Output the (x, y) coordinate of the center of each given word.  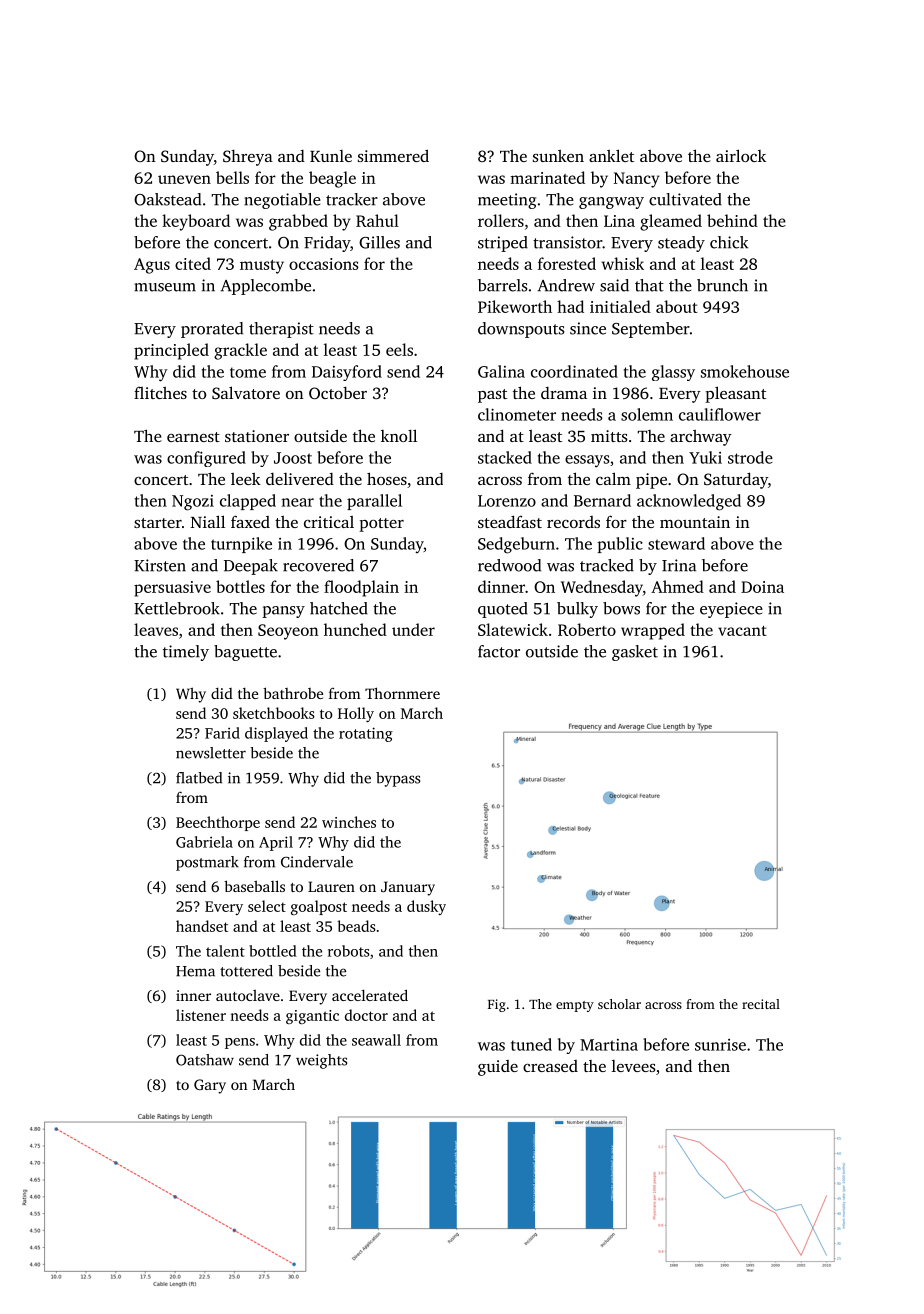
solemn (647, 414)
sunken (558, 156)
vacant (742, 631)
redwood (509, 565)
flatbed (199, 778)
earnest (193, 437)
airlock (741, 155)
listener (201, 1015)
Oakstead (167, 199)
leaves (156, 629)
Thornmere (402, 693)
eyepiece (731, 610)
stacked (505, 457)
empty (575, 1006)
